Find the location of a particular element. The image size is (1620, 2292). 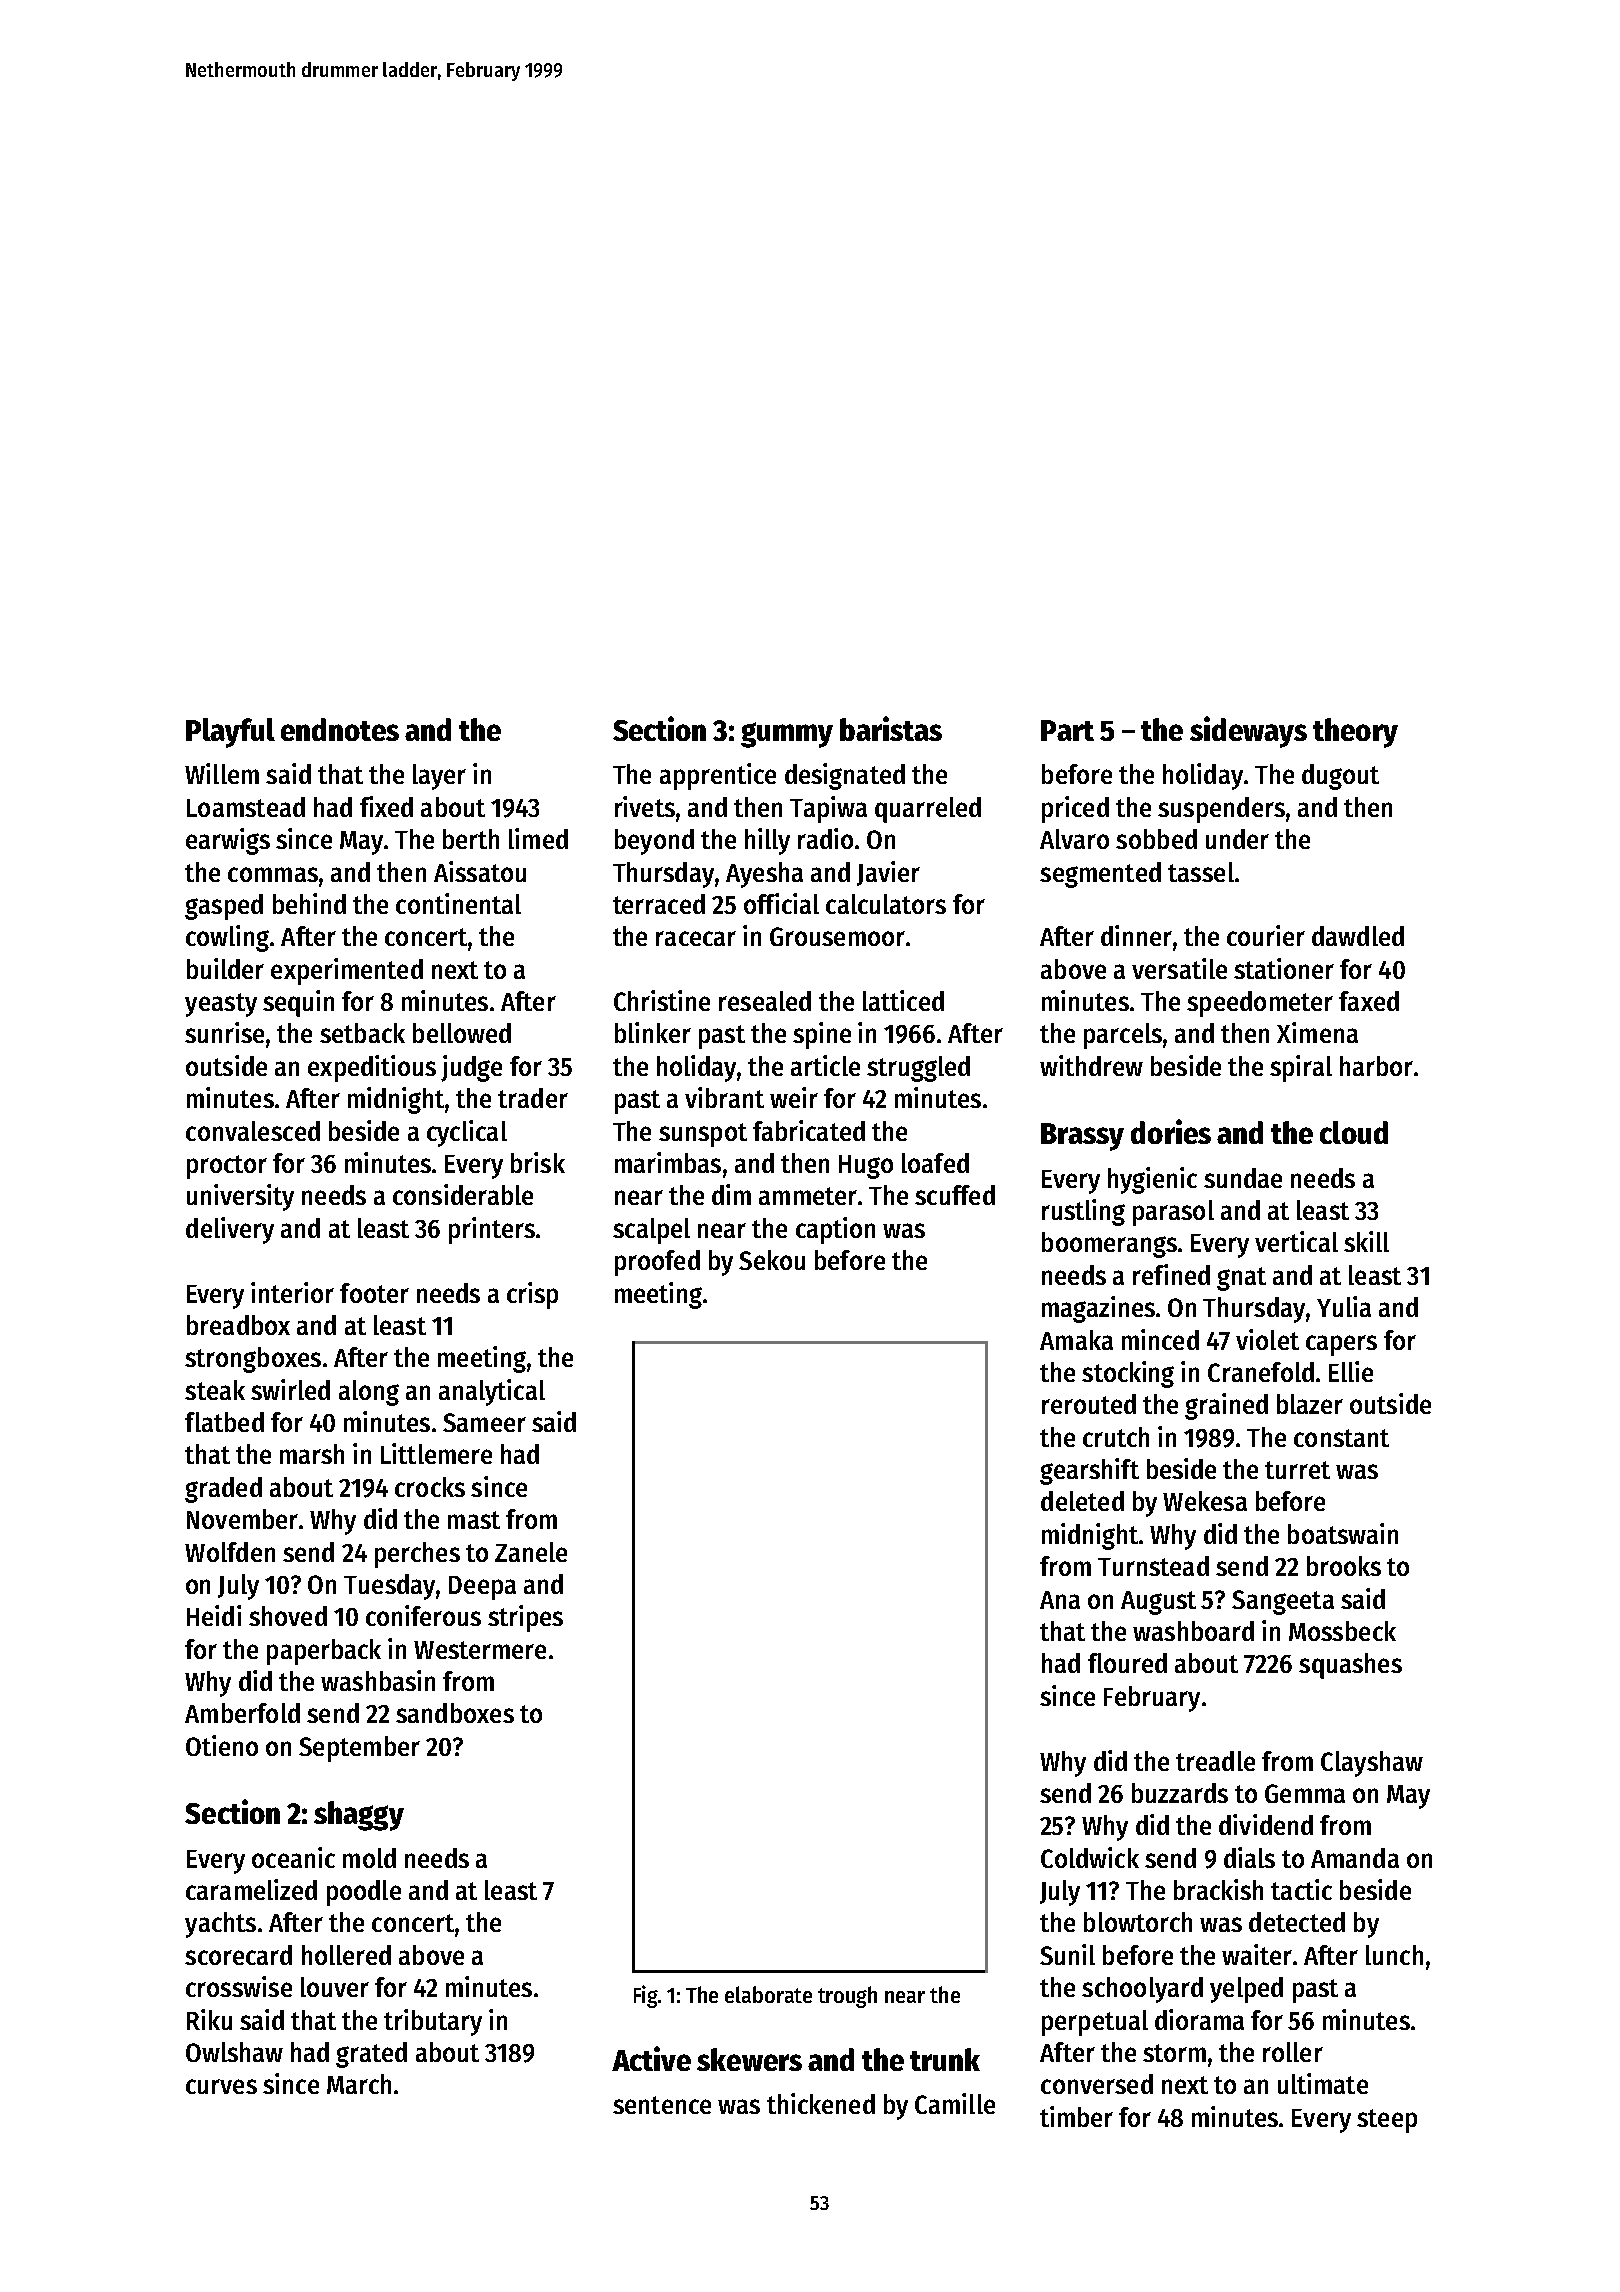

stripes is located at coordinates (525, 1618).
